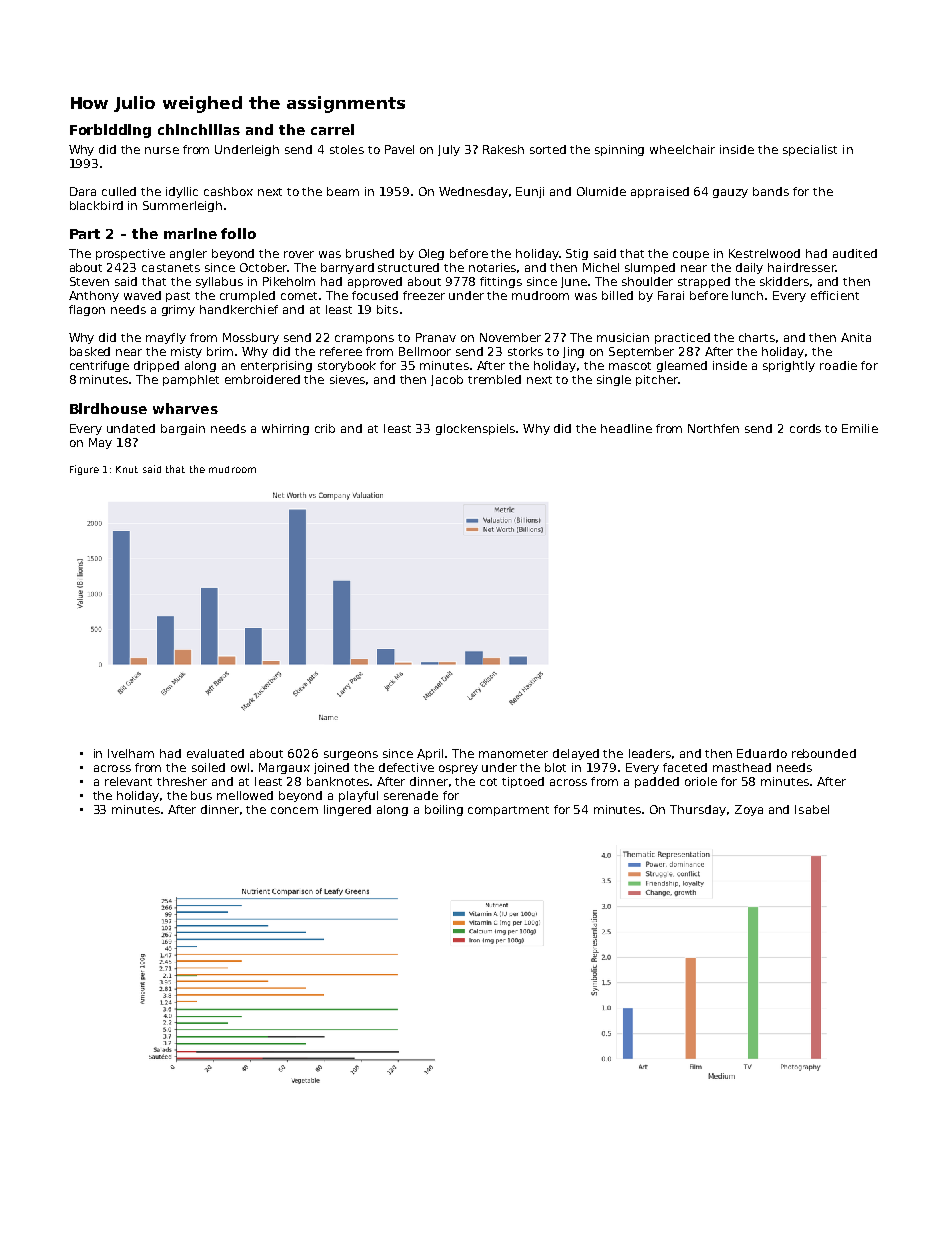 This screenshot has width=952, height=1233. What do you see at coordinates (810, 150) in the screenshot?
I see `specialist` at bounding box center [810, 150].
